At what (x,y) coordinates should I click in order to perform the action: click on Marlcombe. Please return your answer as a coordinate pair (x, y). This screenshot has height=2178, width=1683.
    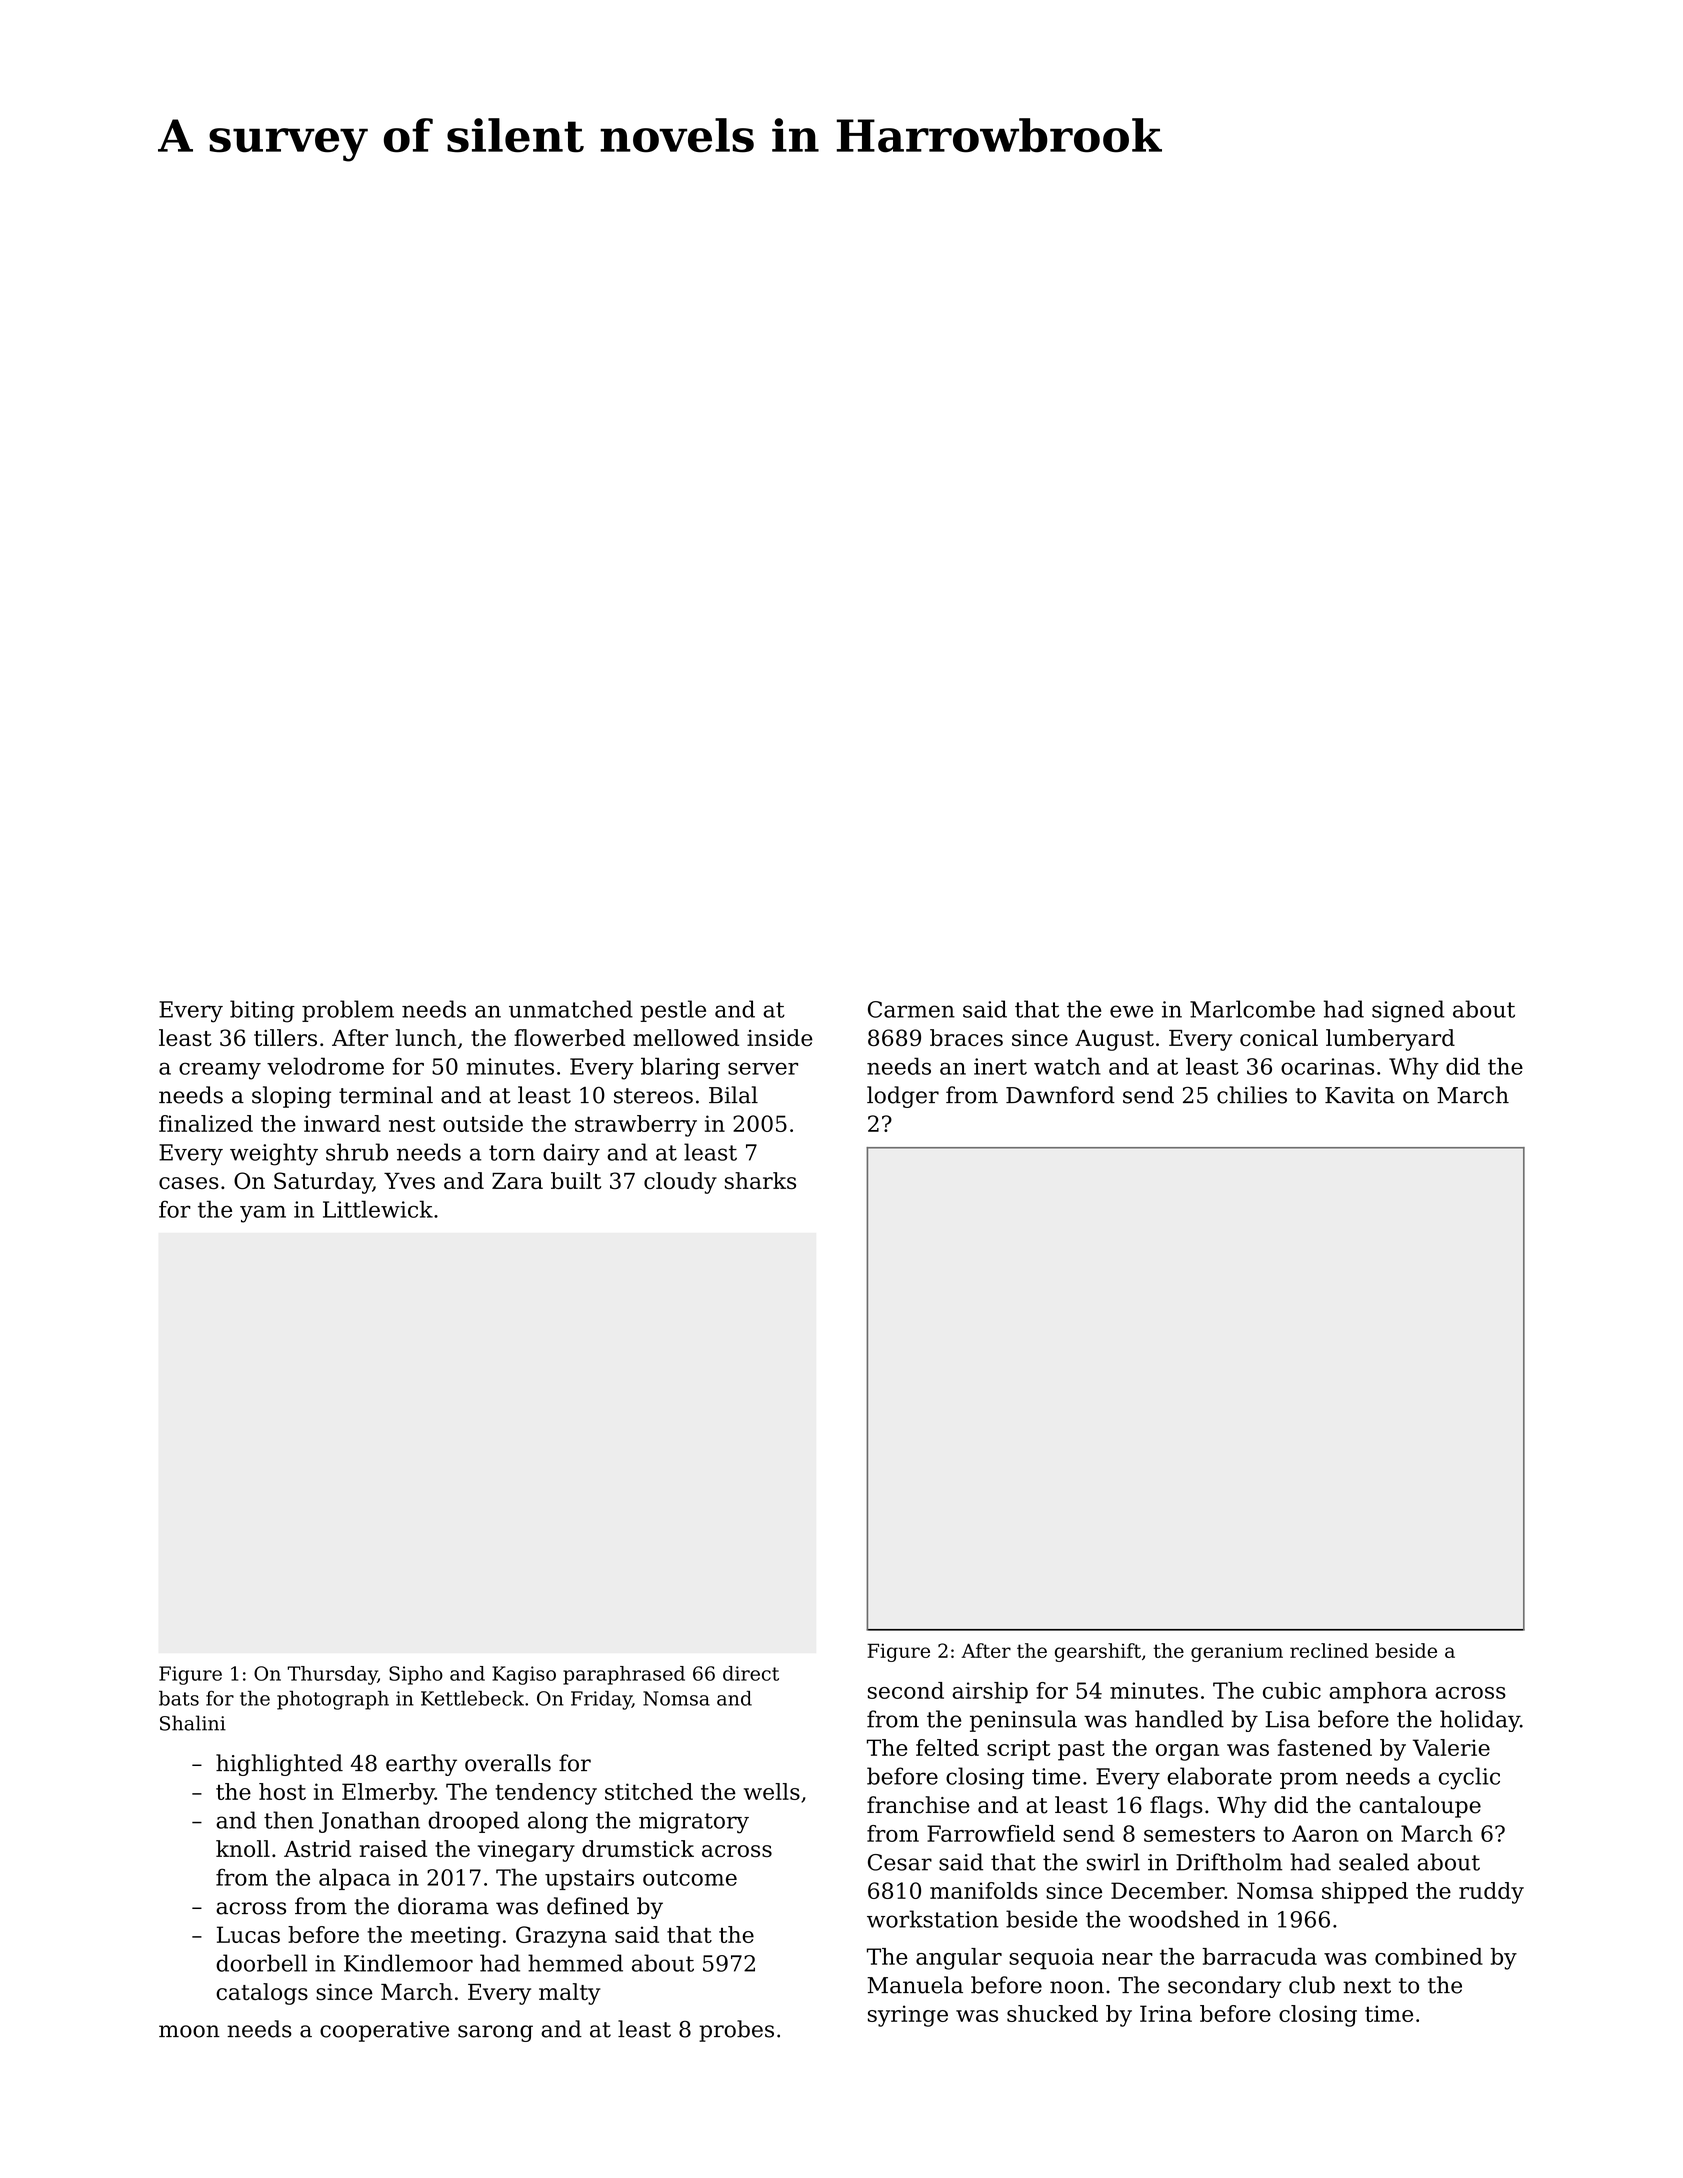
    Looking at the image, I should click on (1252, 1009).
